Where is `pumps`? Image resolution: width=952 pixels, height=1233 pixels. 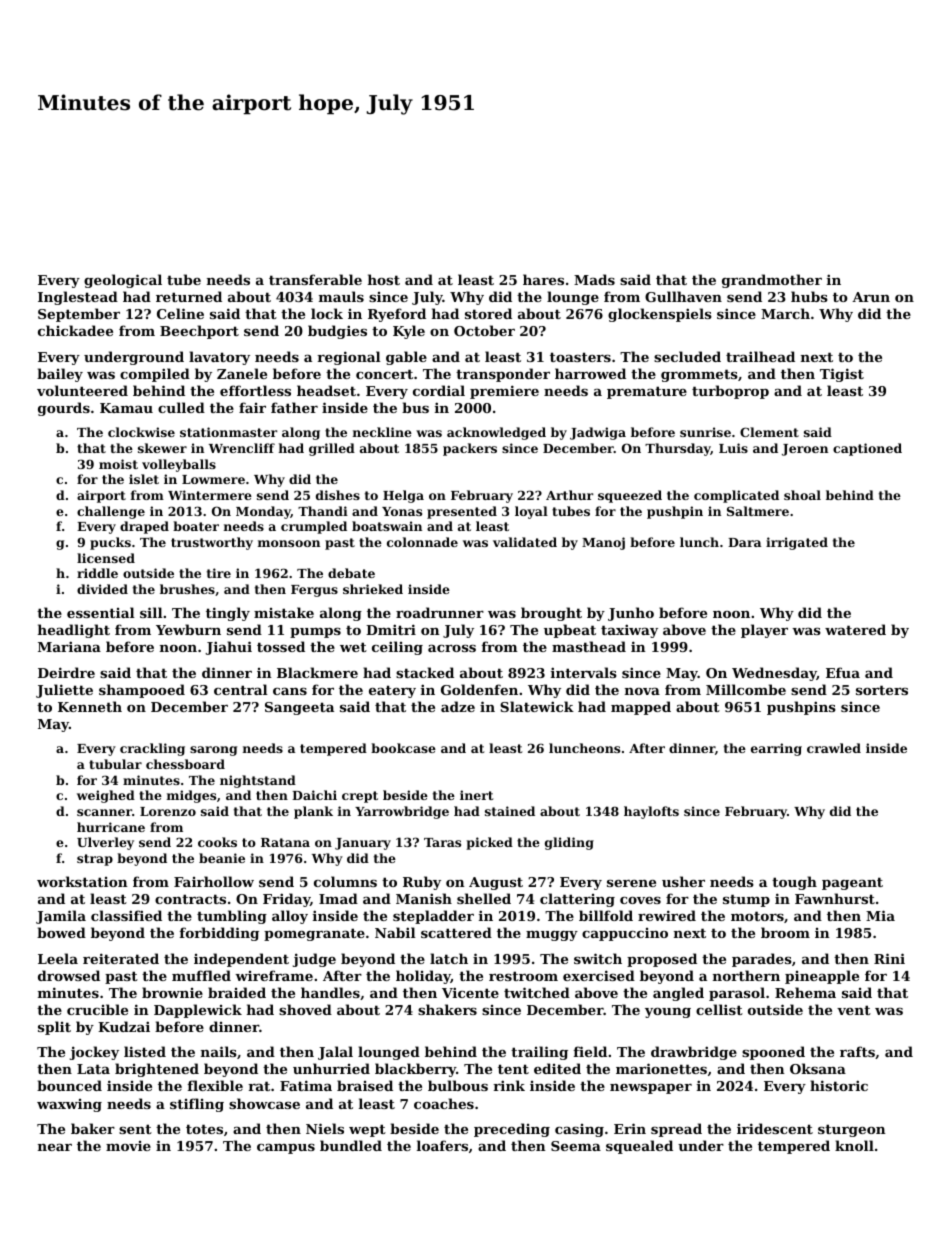 pumps is located at coordinates (315, 633).
